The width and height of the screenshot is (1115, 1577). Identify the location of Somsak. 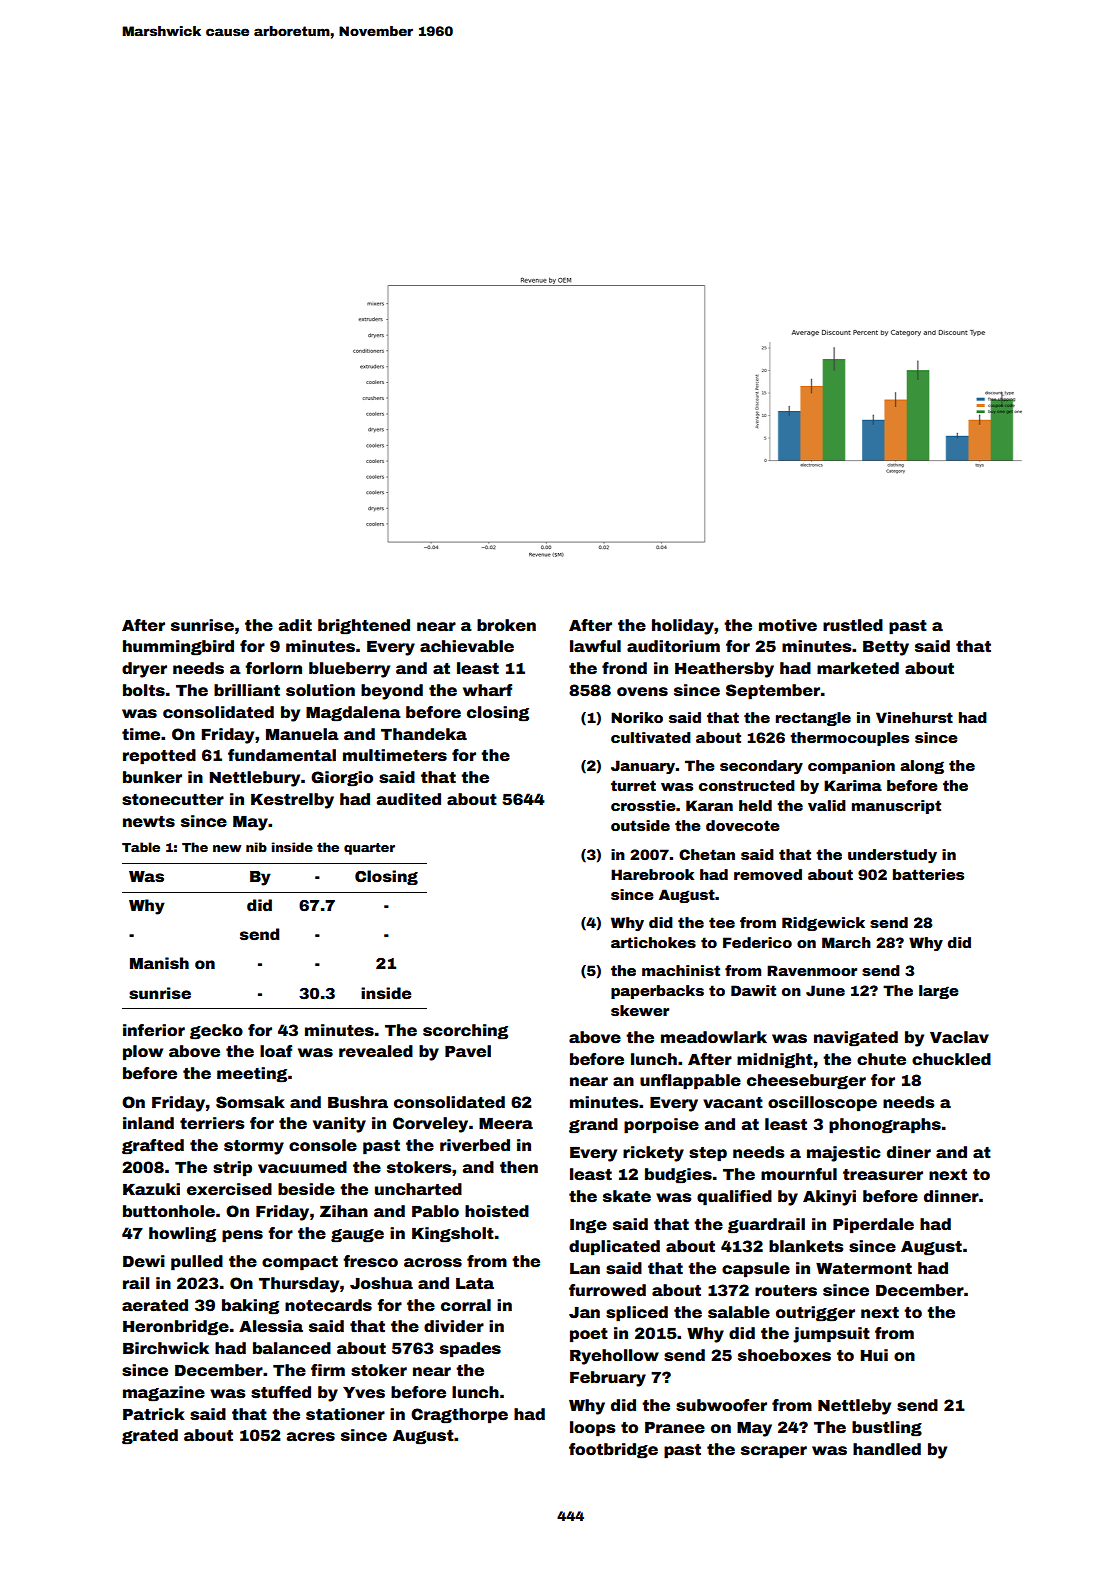
(250, 1102).
